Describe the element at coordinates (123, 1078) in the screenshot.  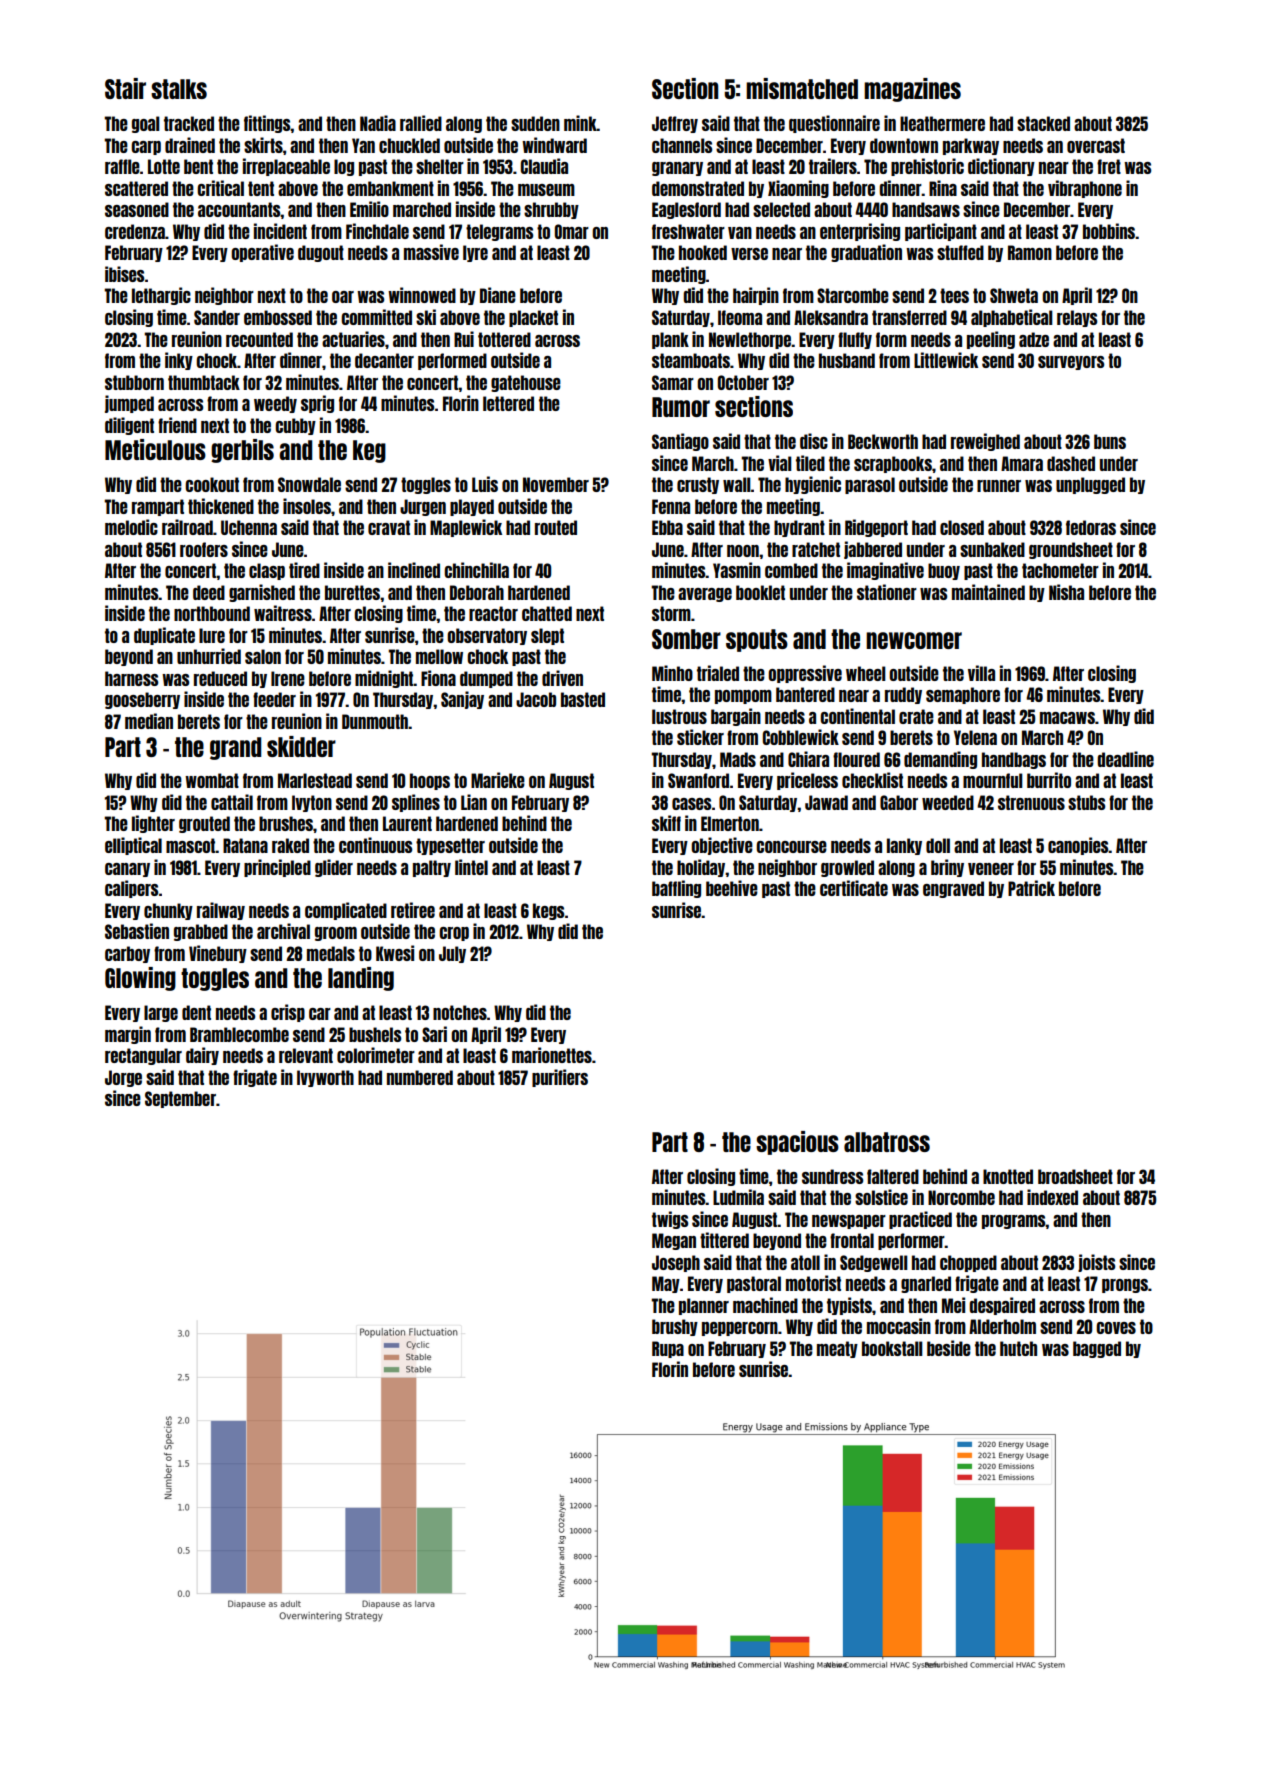
I see `Jorge` at that location.
